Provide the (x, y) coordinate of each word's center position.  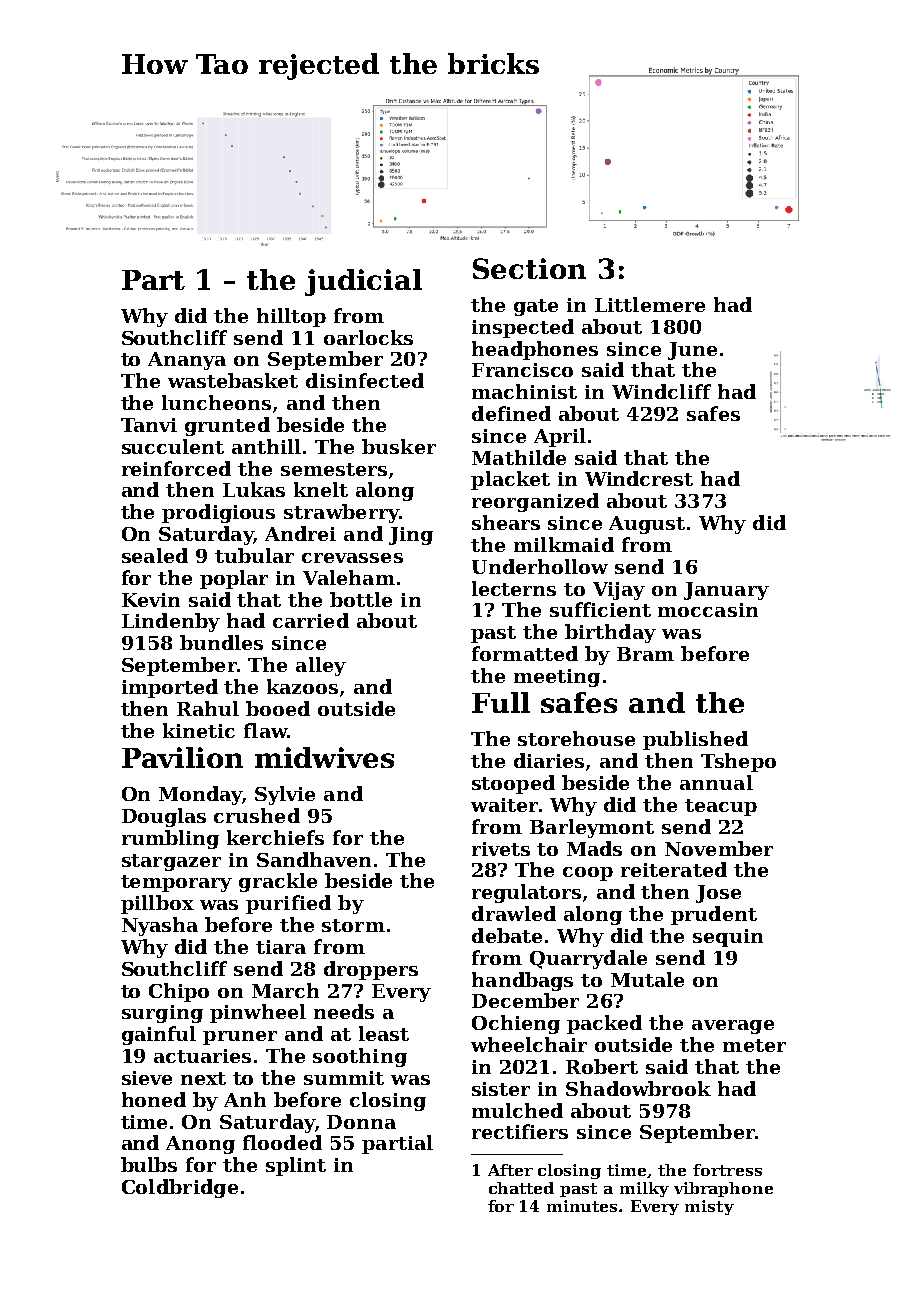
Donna (361, 1122)
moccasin (708, 610)
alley (321, 666)
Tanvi (149, 425)
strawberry (341, 513)
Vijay (619, 591)
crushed (257, 815)
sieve (147, 1078)
